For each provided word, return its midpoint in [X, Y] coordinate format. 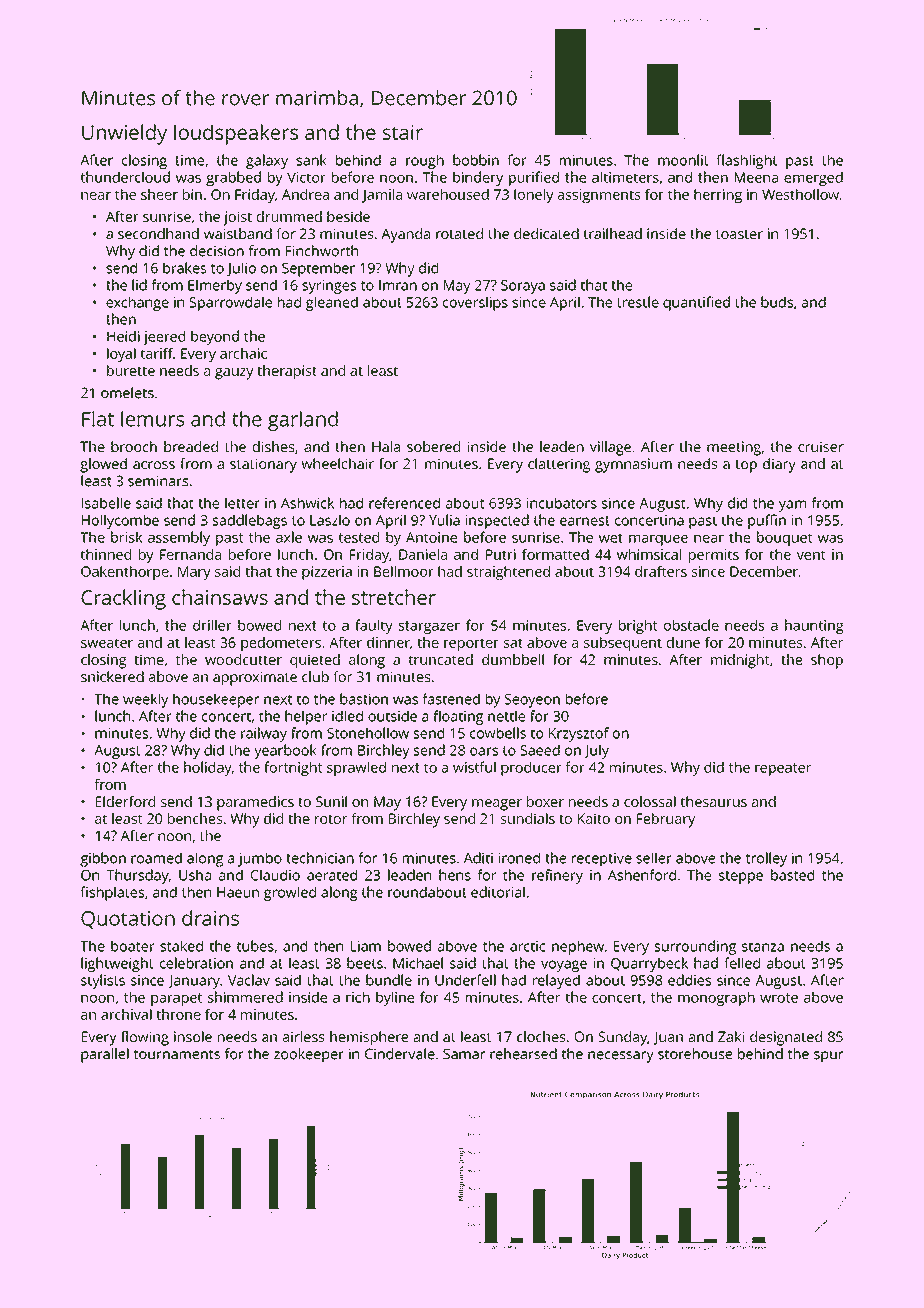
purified [534, 178]
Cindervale [400, 1054]
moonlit [683, 160]
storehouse [695, 1054]
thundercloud [125, 177]
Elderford [125, 801]
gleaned [332, 303]
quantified [696, 303]
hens [455, 875]
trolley [766, 859]
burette [131, 370]
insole [193, 1036]
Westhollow [800, 194]
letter [242, 503]
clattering [559, 465]
